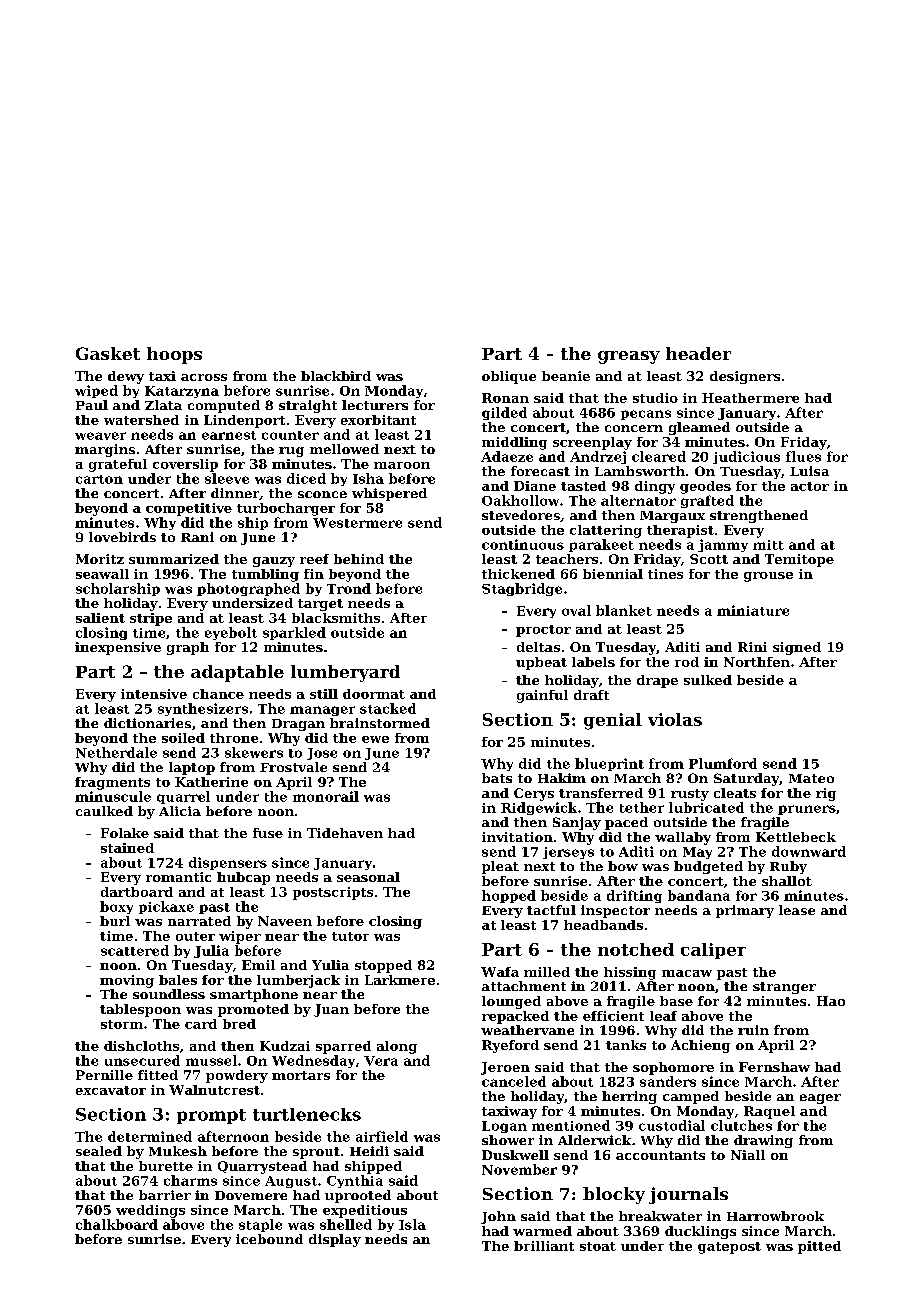 The image size is (924, 1308). I want to click on bred, so click(239, 1024).
